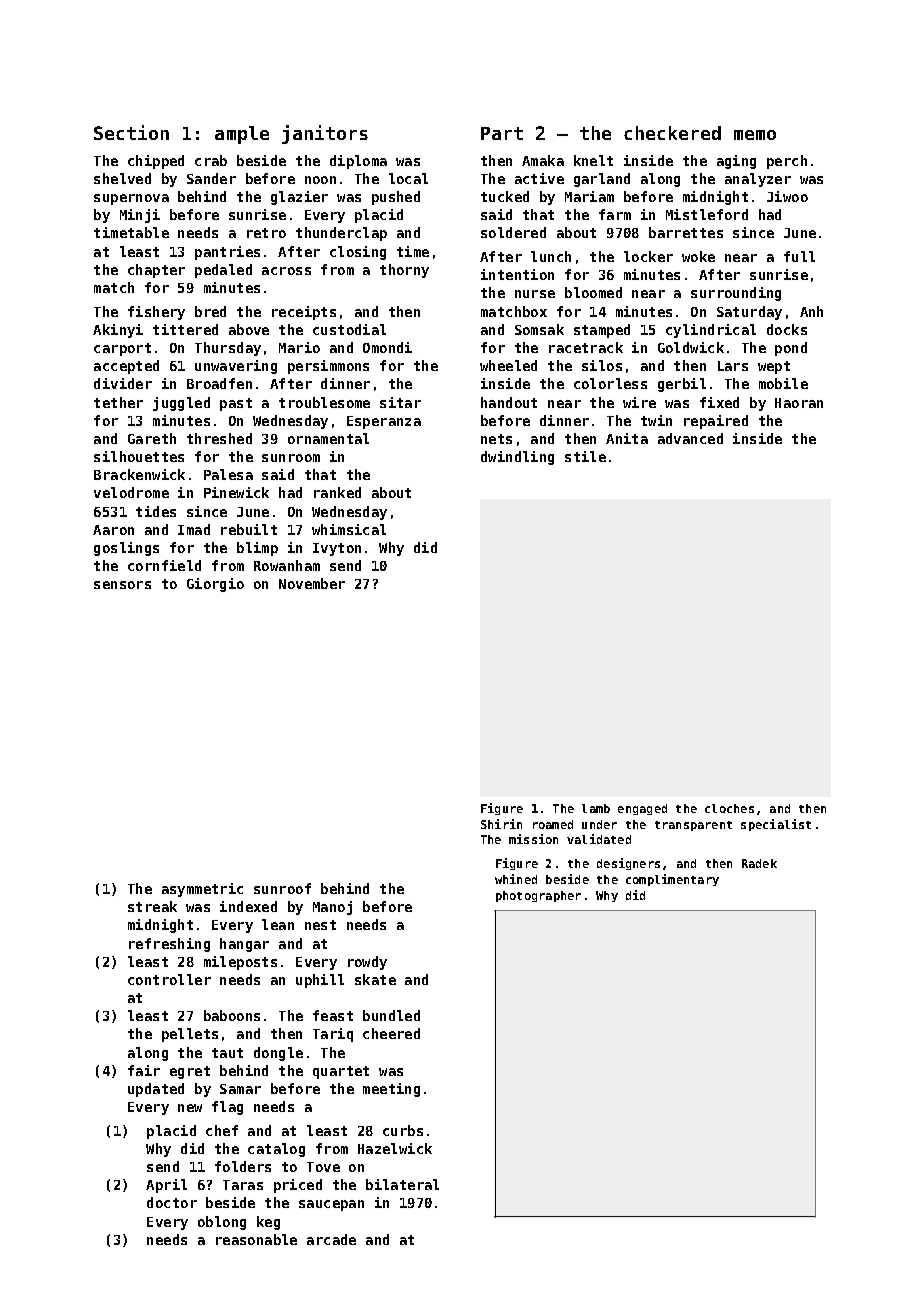 This screenshot has width=924, height=1308. What do you see at coordinates (332, 908) in the screenshot?
I see `Manoj` at bounding box center [332, 908].
